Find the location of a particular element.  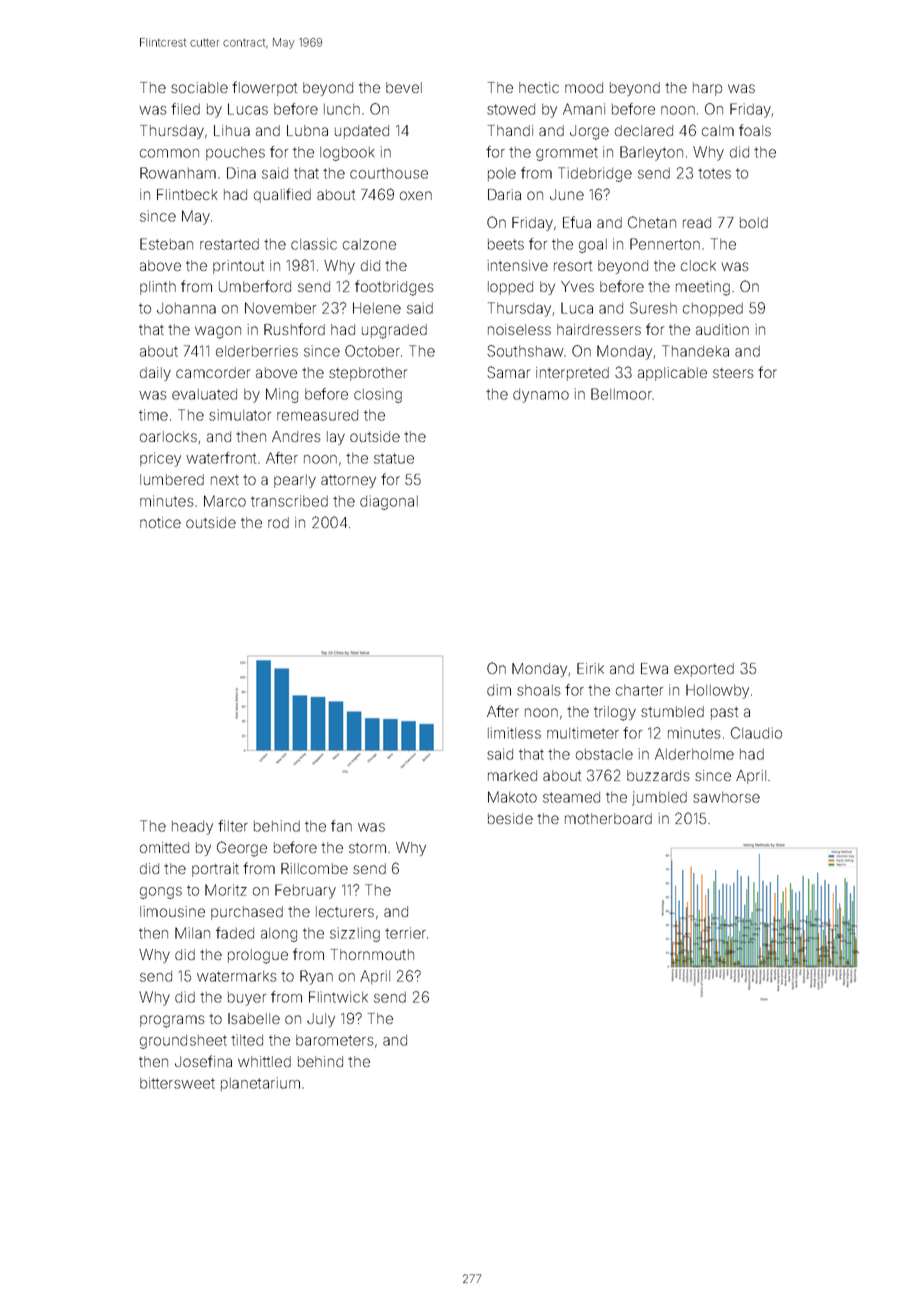

Ryan is located at coordinates (316, 977).
